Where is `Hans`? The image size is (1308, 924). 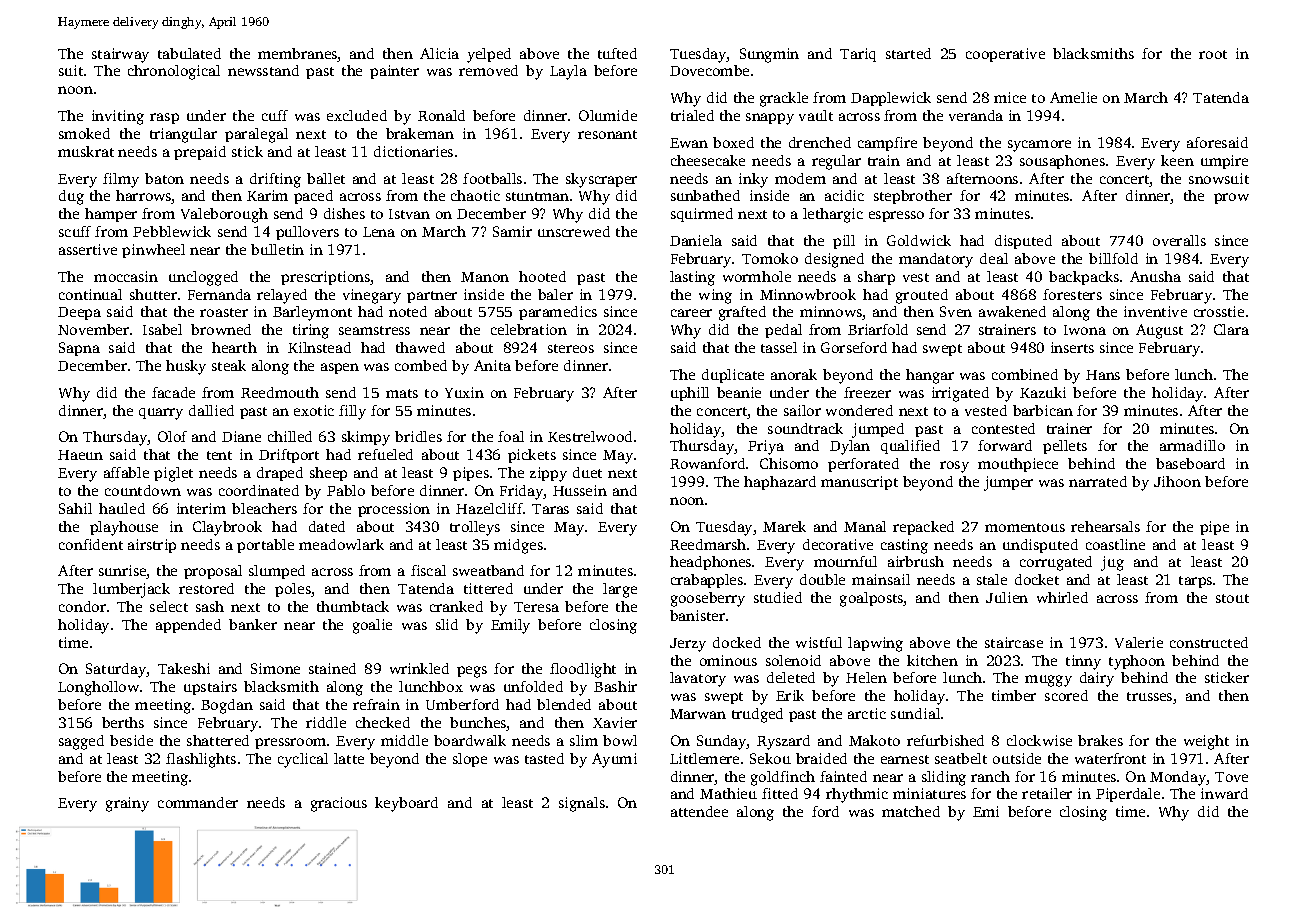
Hans is located at coordinates (1103, 375).
